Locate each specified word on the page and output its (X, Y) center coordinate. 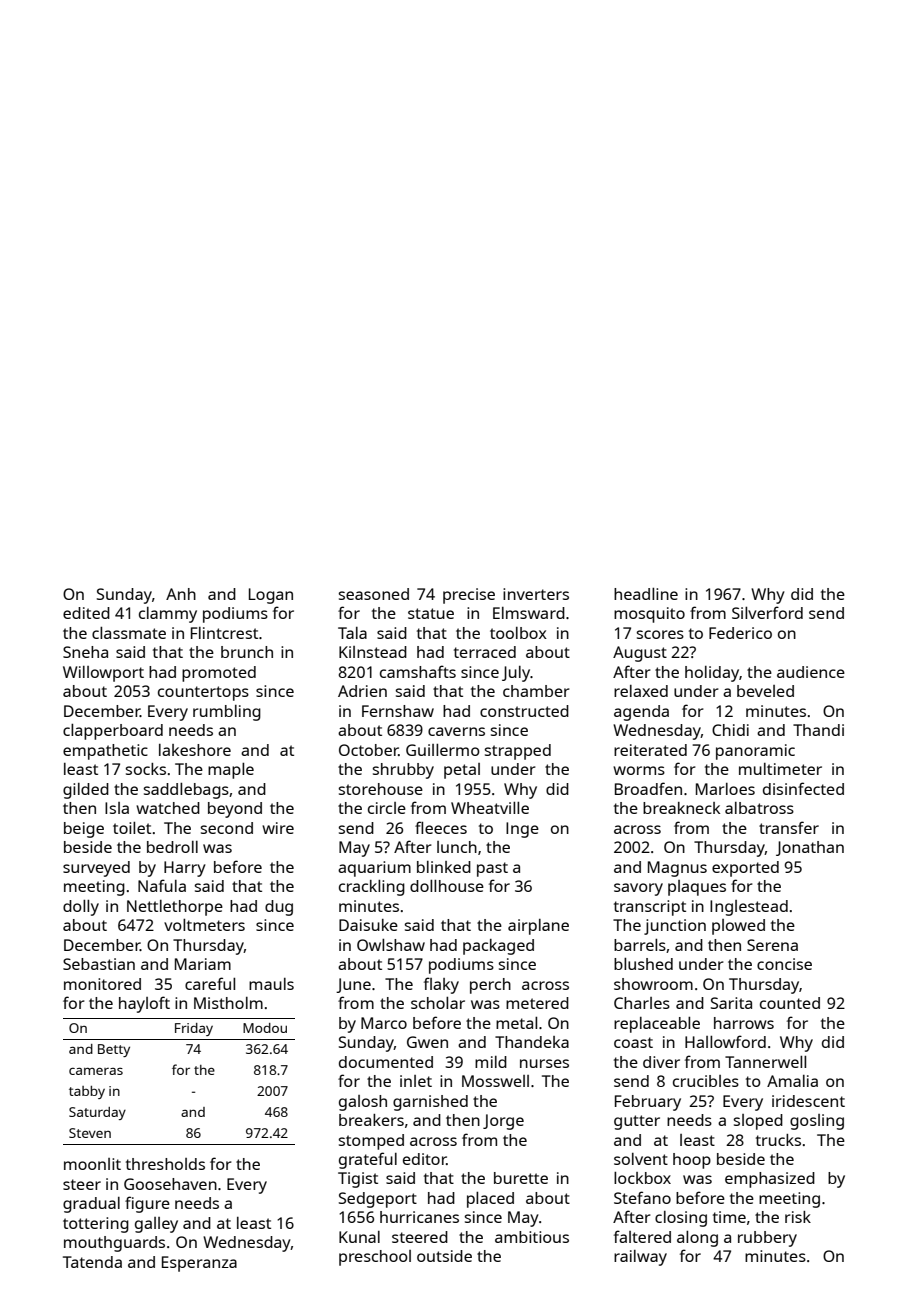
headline (646, 594)
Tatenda (92, 1262)
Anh (181, 594)
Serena (772, 945)
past (492, 869)
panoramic (755, 752)
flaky (441, 985)
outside (444, 1256)
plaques (697, 888)
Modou (265, 1028)
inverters (536, 594)
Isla (117, 808)
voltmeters (204, 925)
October (369, 750)
